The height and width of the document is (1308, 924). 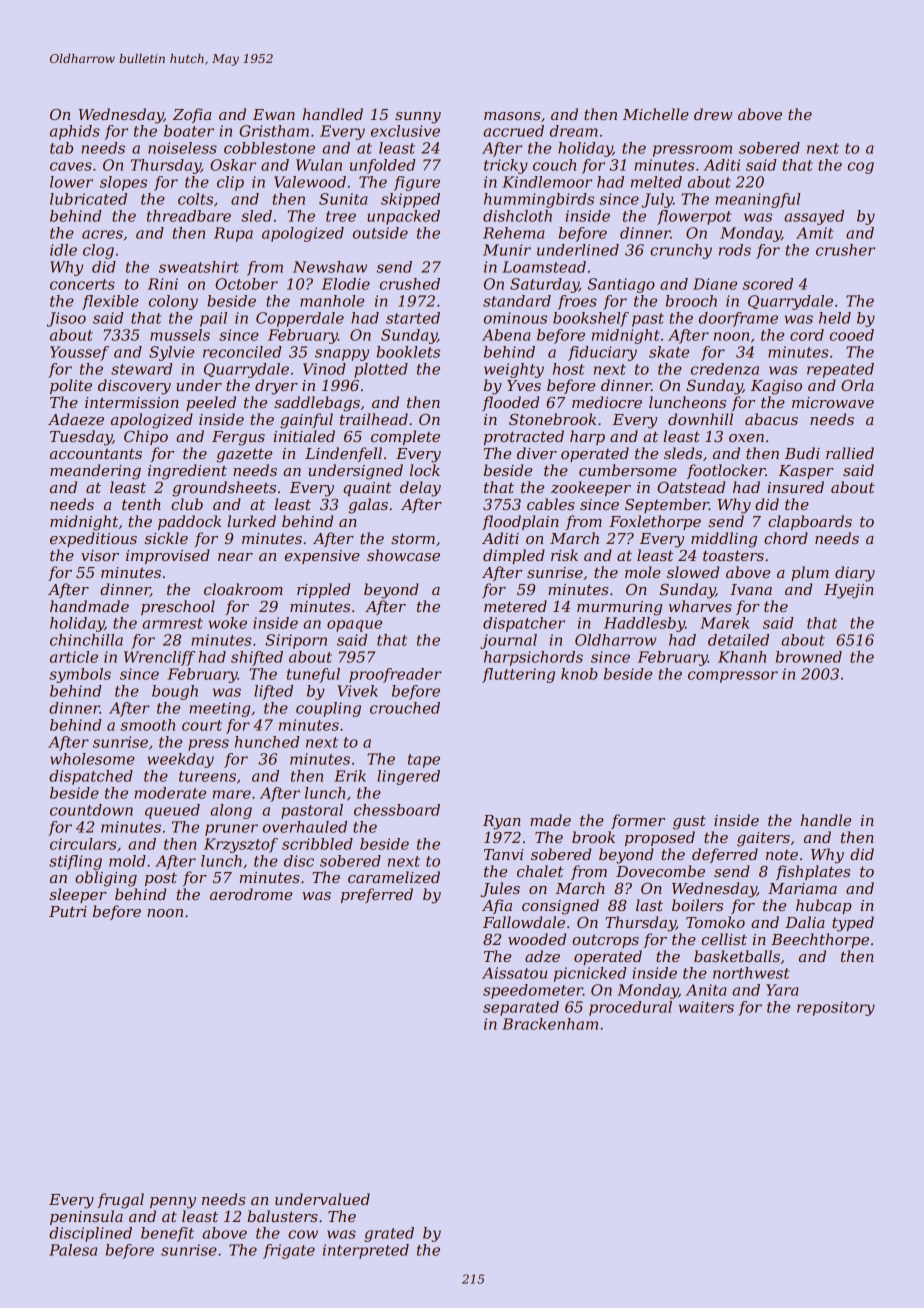 I want to click on Wrencliff, so click(x=159, y=658).
